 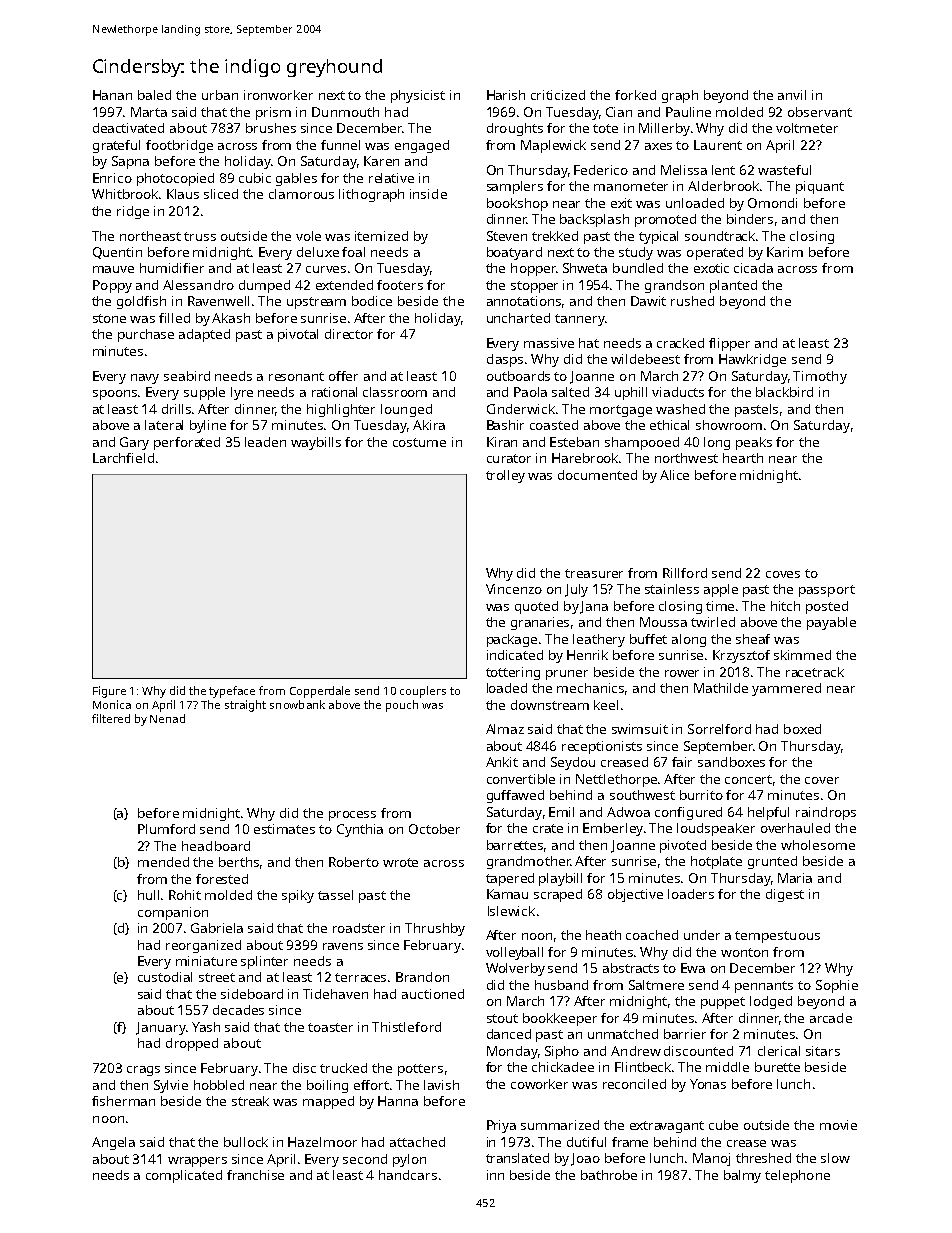 What do you see at coordinates (784, 170) in the page?
I see `wasteful` at bounding box center [784, 170].
